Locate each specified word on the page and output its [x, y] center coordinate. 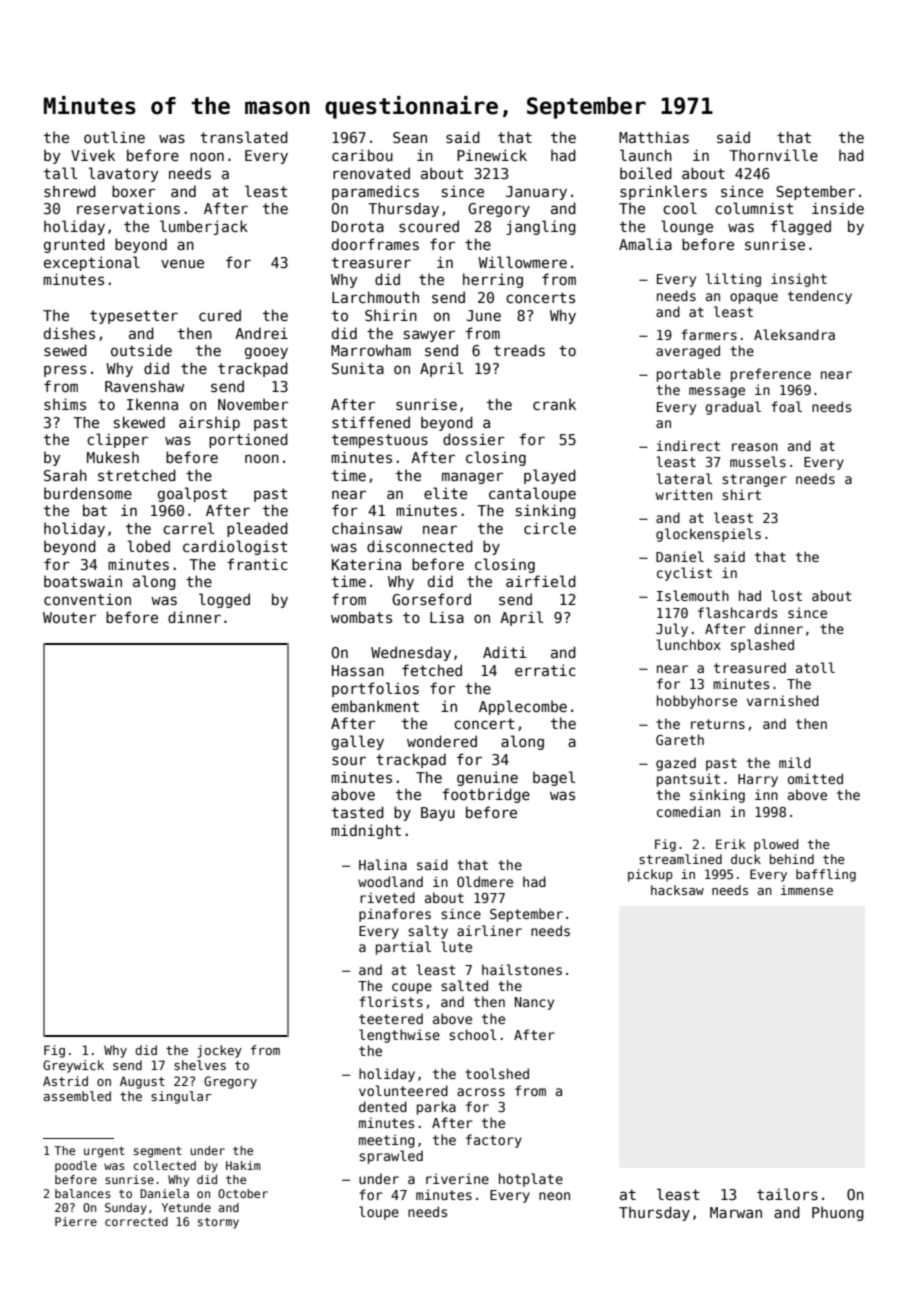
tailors [787, 1194]
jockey [219, 1051]
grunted [74, 245]
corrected [136, 1221]
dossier [474, 439]
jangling [541, 227]
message [717, 392]
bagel [554, 778]
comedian [688, 811]
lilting [733, 280]
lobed [149, 546]
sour [349, 760]
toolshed [497, 1073]
